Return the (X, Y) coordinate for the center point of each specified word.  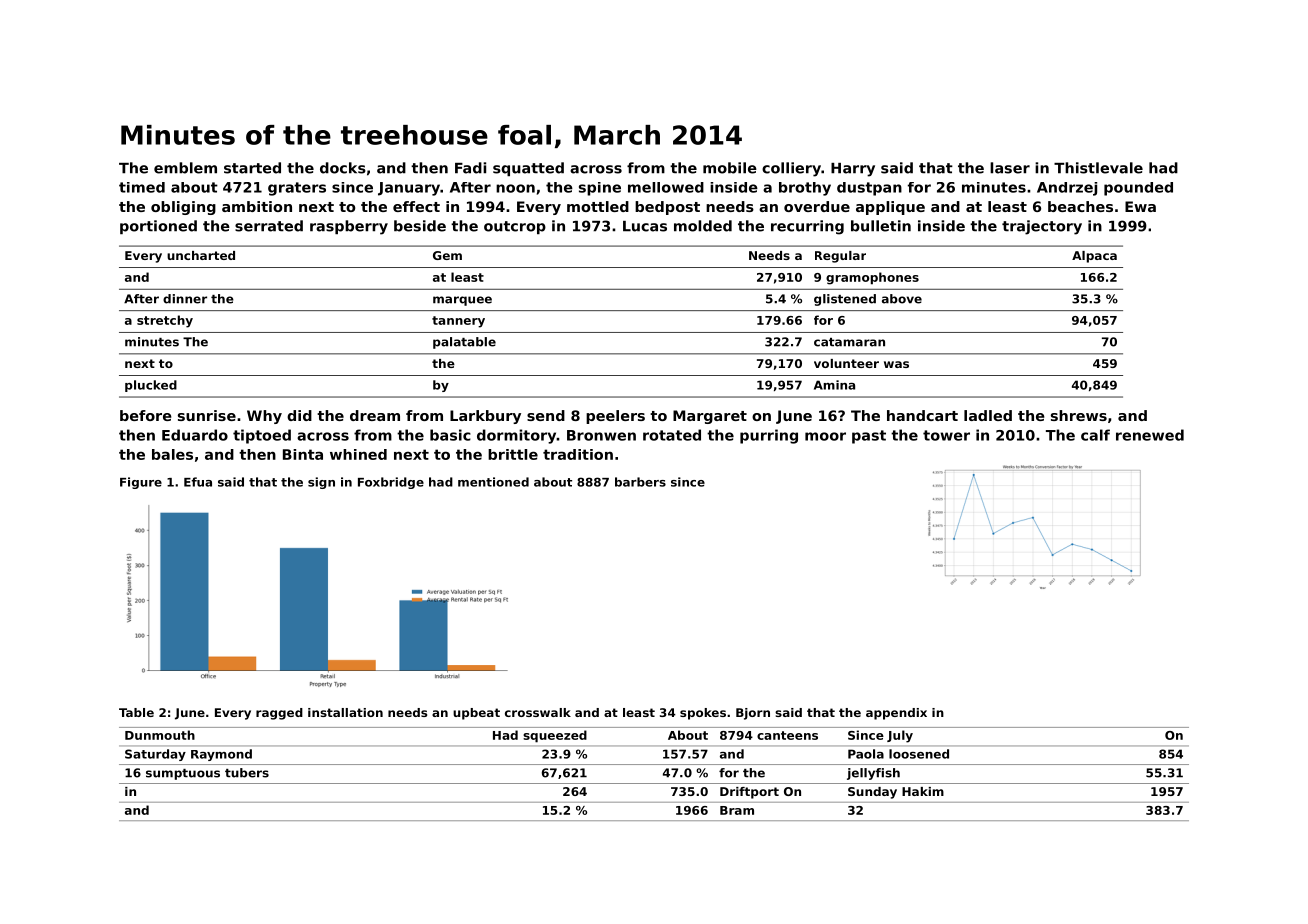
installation (345, 712)
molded (703, 226)
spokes (703, 714)
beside (420, 226)
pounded (1138, 189)
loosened (919, 754)
